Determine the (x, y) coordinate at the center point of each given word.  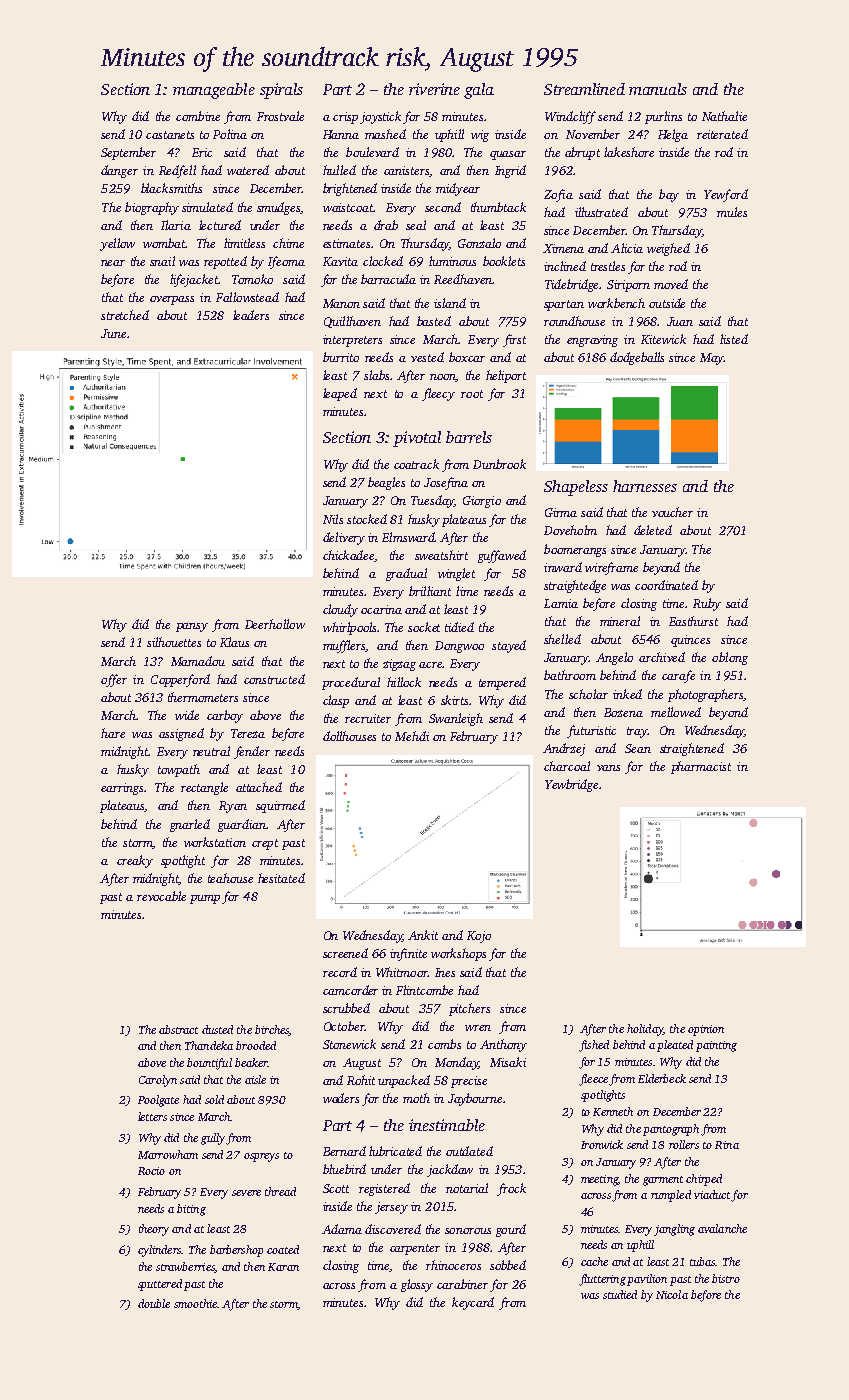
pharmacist (701, 767)
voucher (672, 512)
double (154, 1303)
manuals (658, 89)
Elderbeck (662, 1078)
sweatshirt (441, 555)
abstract (178, 1029)
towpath (179, 770)
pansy (192, 627)
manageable (214, 91)
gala (479, 91)
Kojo (479, 937)
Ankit (423, 935)
